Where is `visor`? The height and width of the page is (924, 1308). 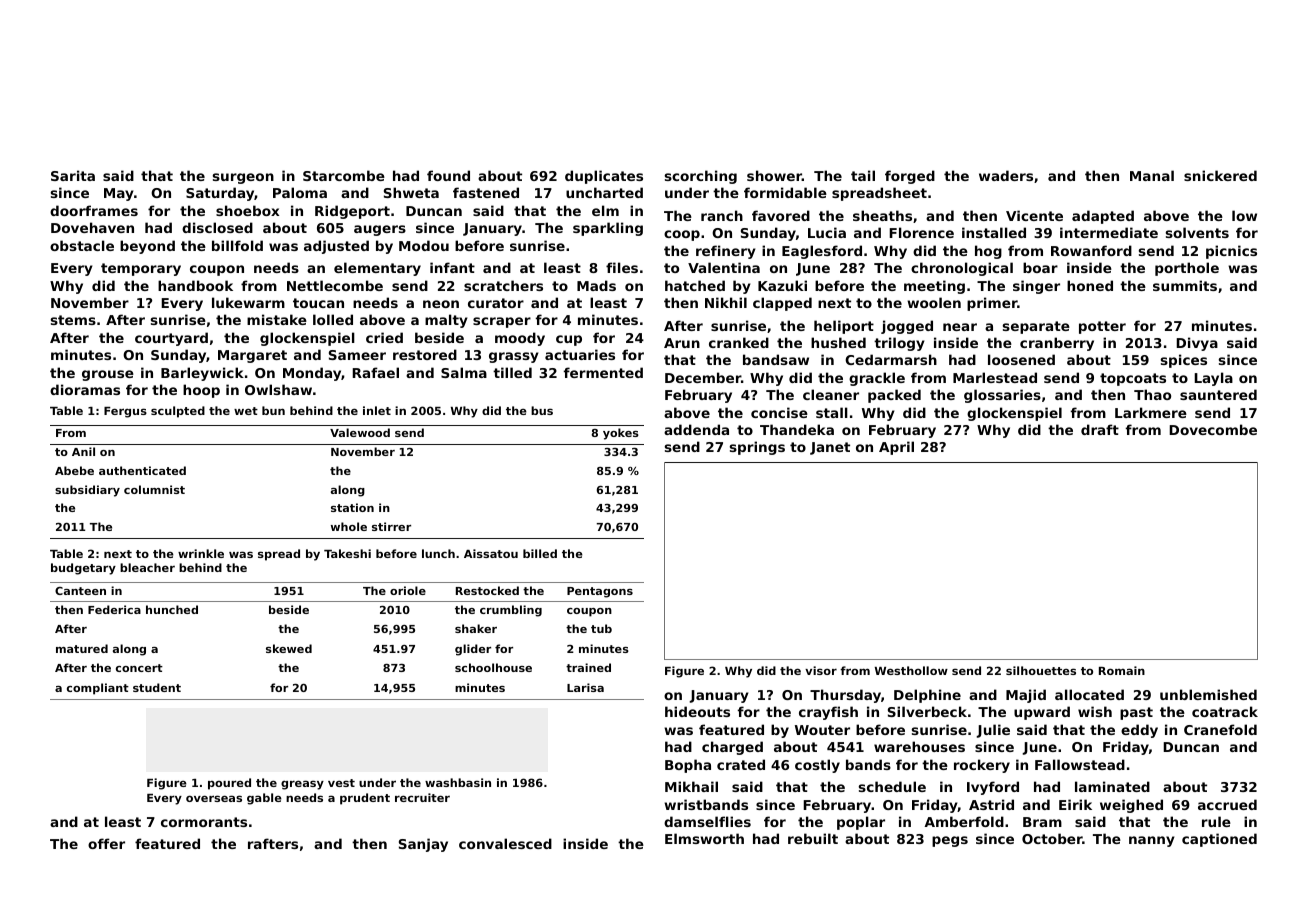 visor is located at coordinates (821, 670).
